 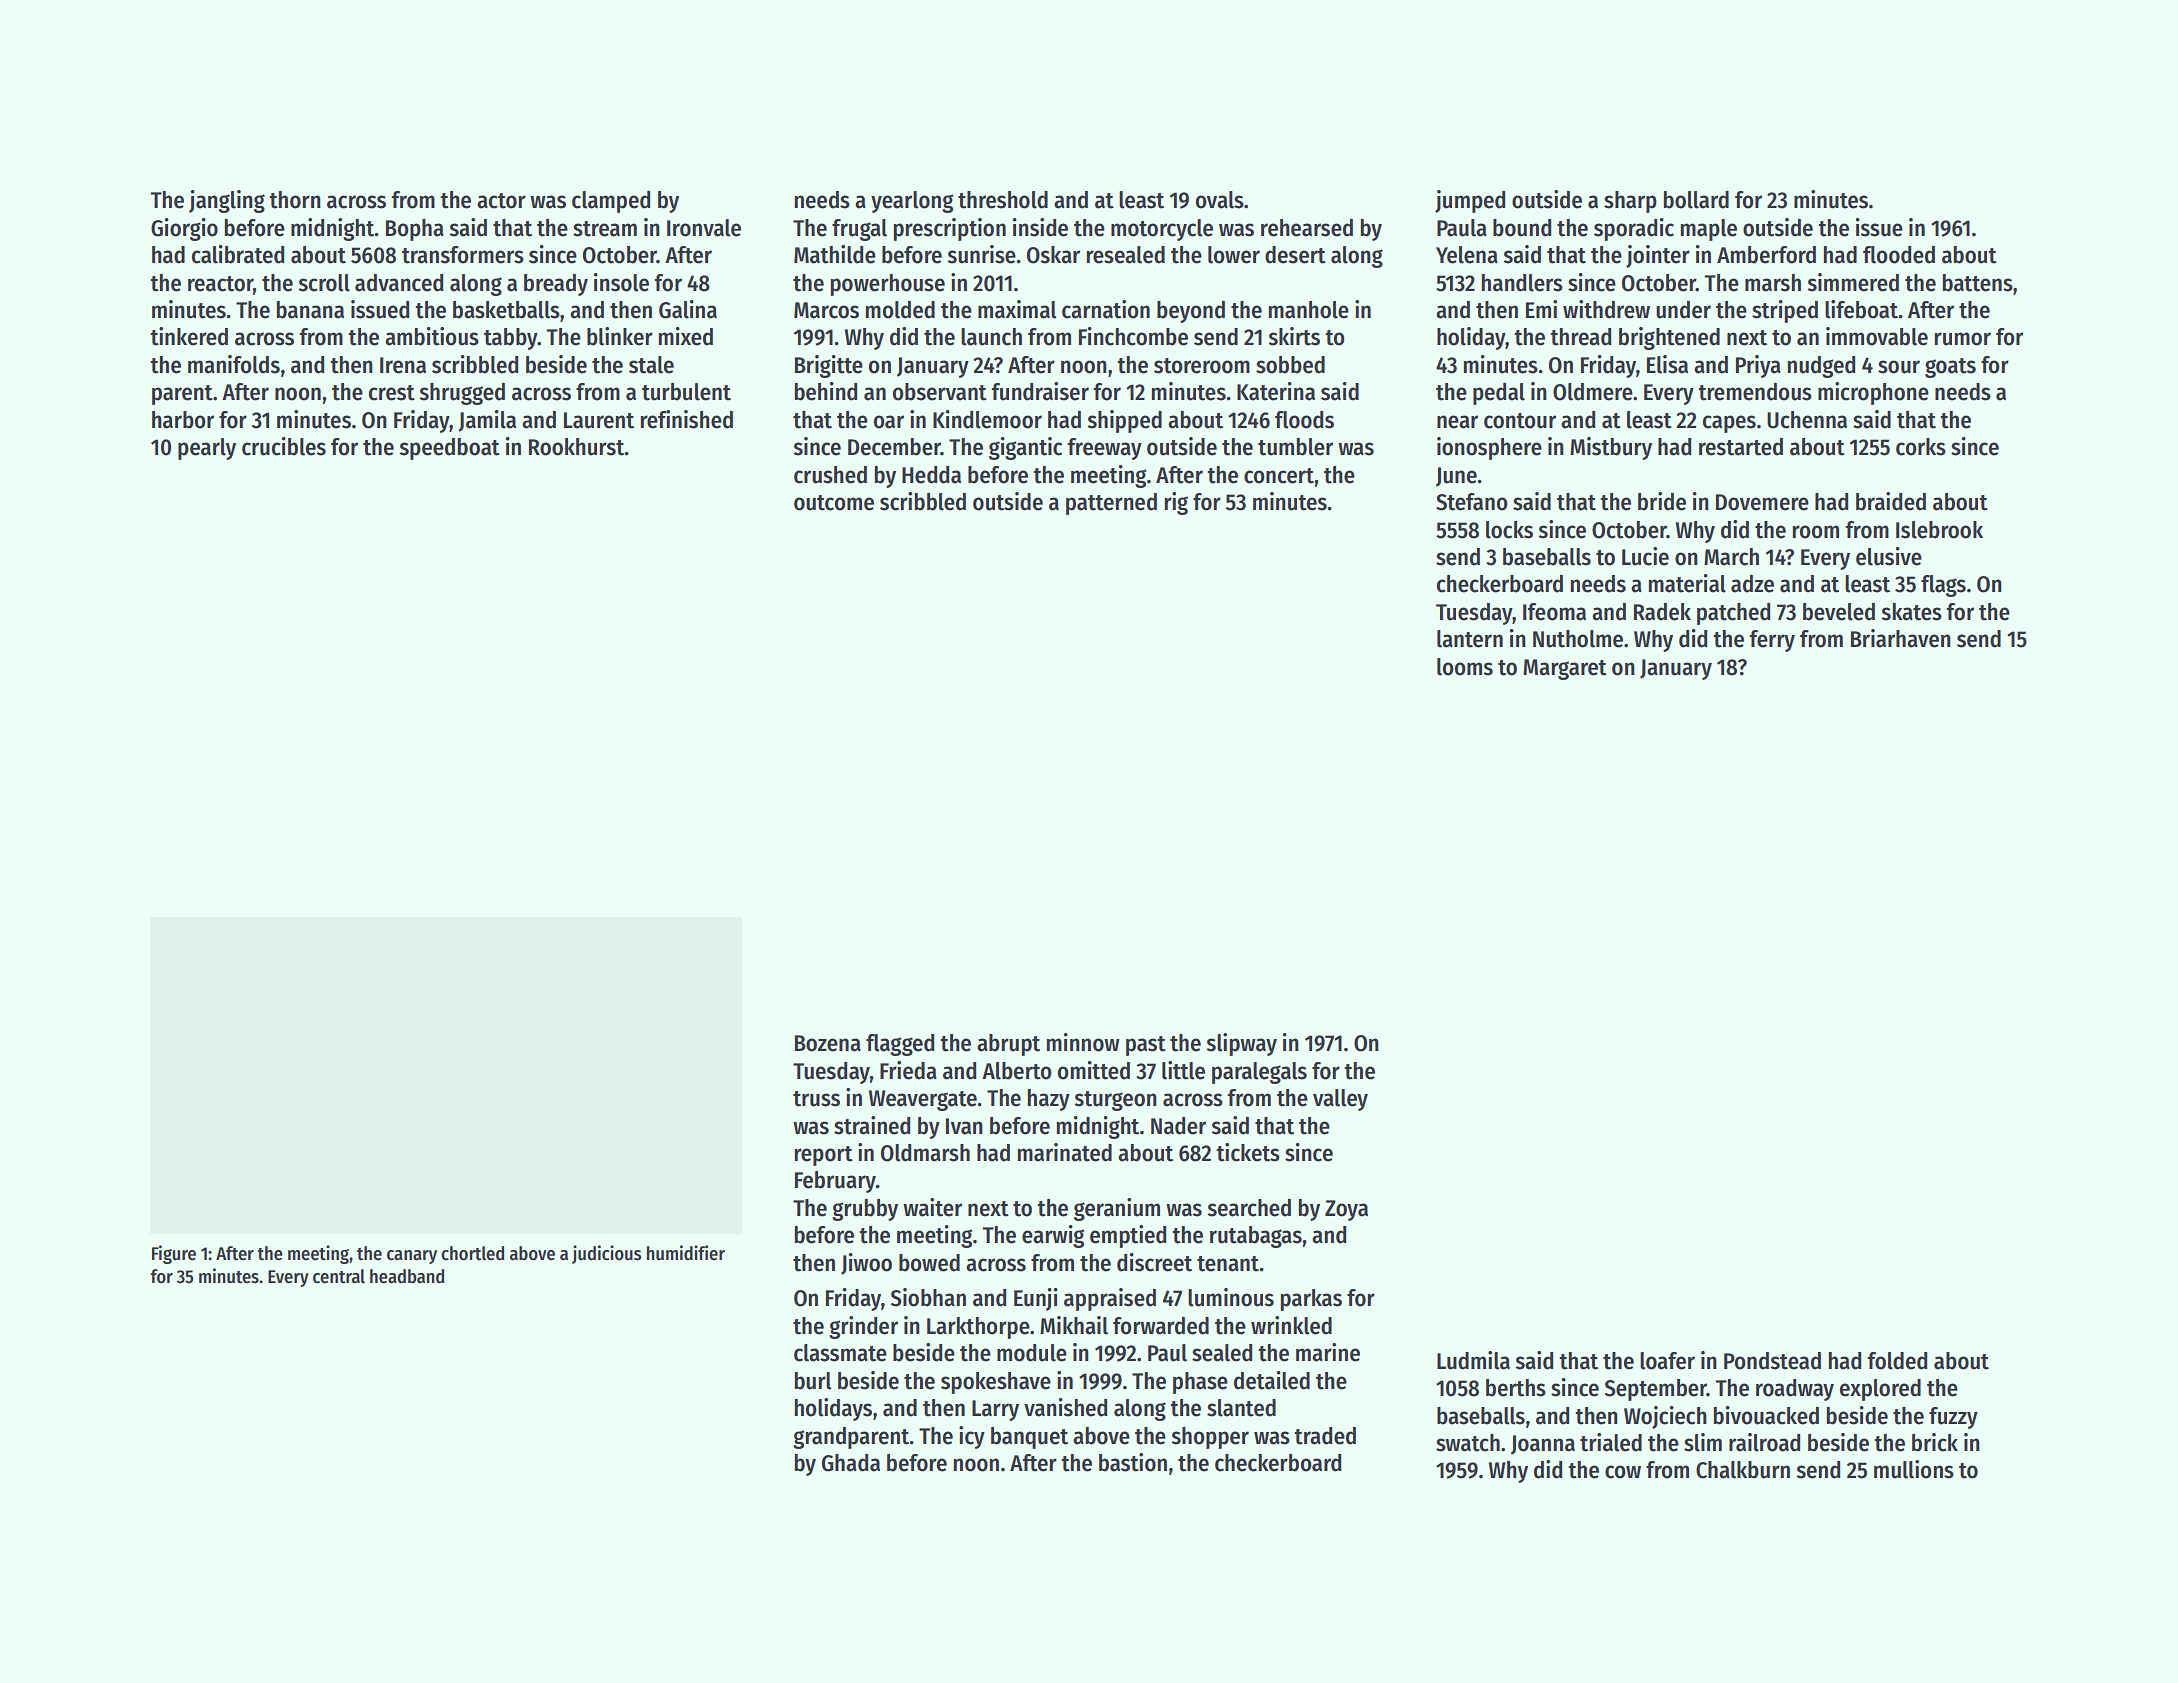 What do you see at coordinates (450, 449) in the image?
I see `speedboat` at bounding box center [450, 449].
